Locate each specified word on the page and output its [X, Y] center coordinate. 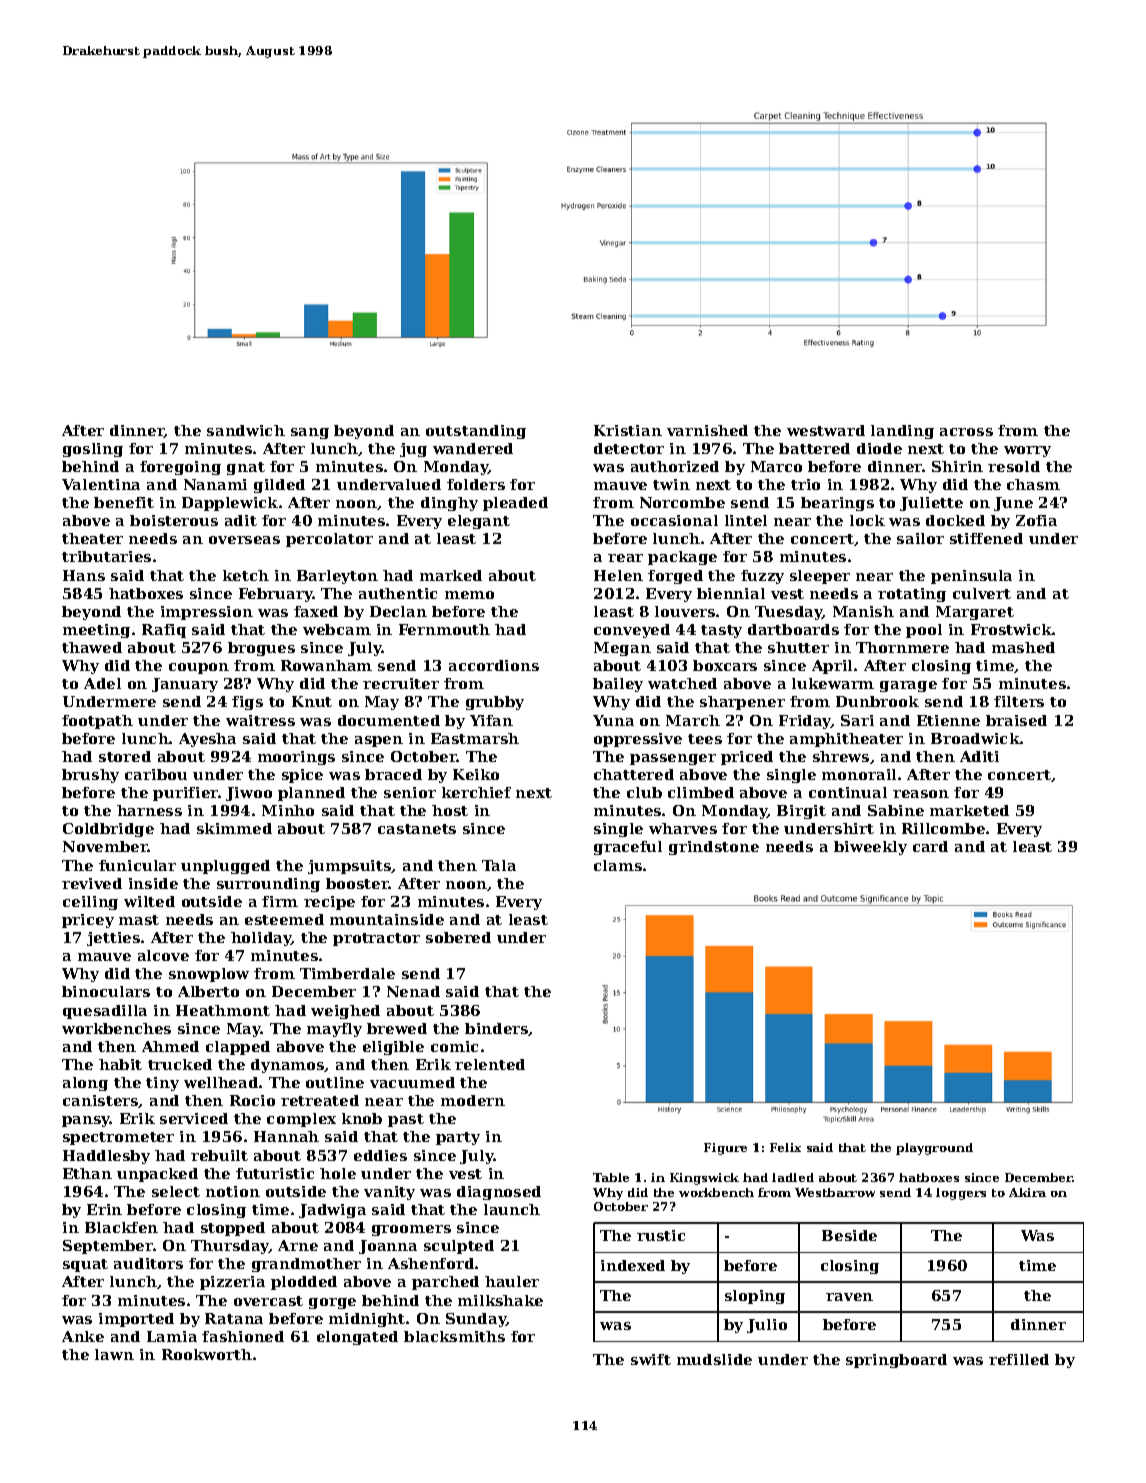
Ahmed [170, 1046]
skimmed [234, 828]
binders [497, 1029]
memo [469, 595]
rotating [912, 595]
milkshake [500, 1300]
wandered [473, 448]
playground [934, 1149]
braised [1016, 720]
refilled [1019, 1359]
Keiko [476, 774]
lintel [746, 520]
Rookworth [207, 1354]
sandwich [246, 430]
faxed [316, 611]
